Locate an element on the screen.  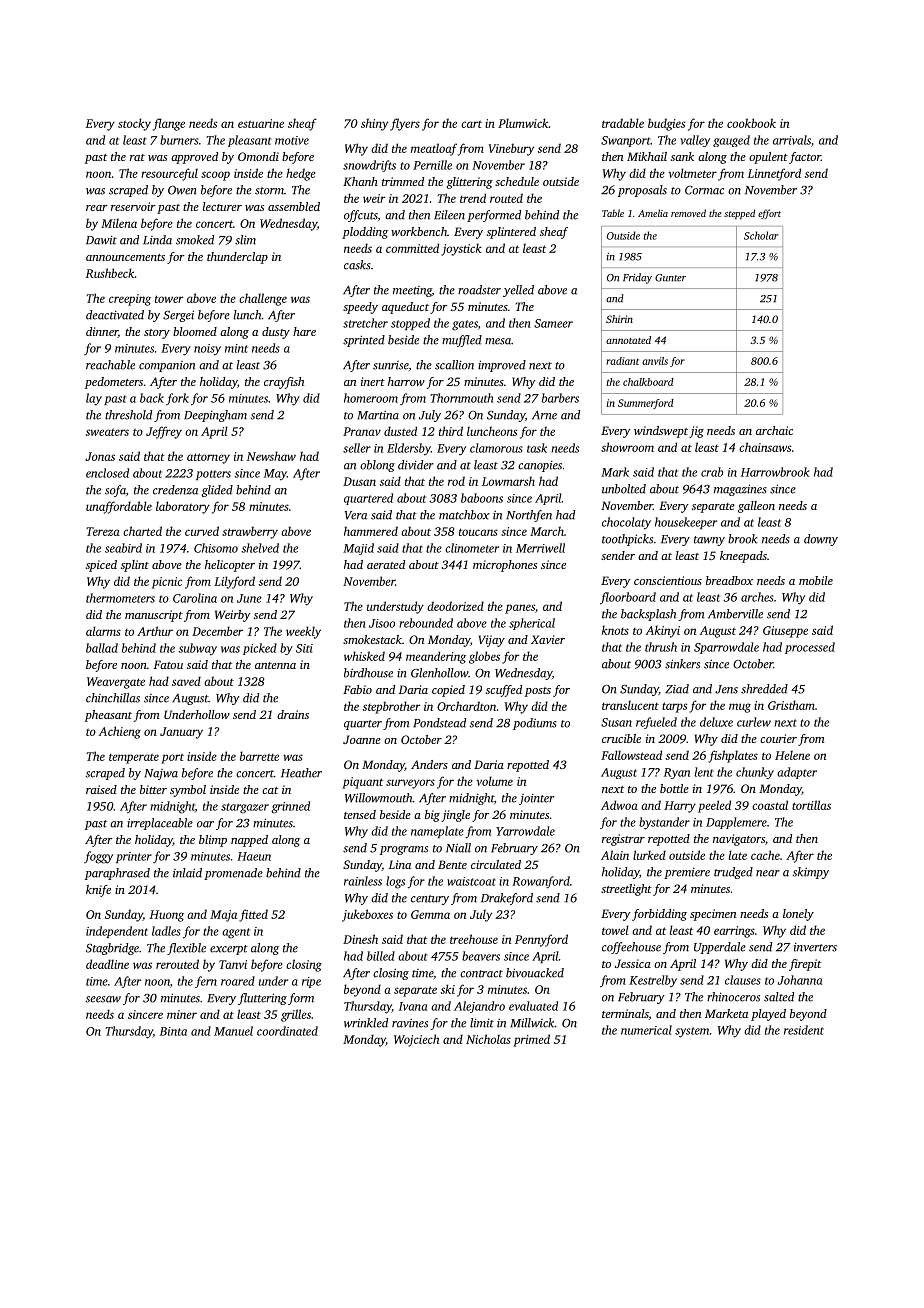
Binta is located at coordinates (173, 1031).
